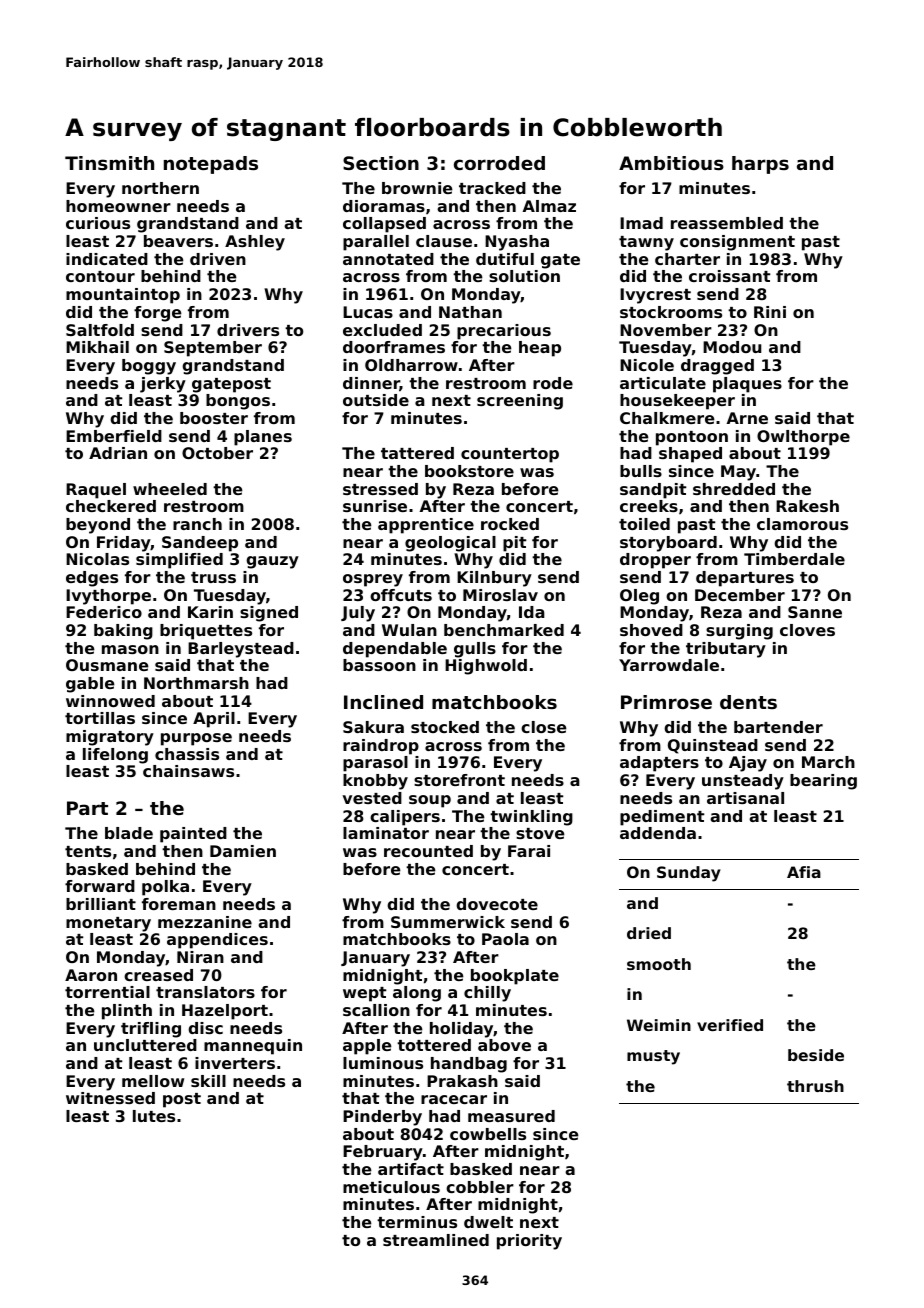  I want to click on chassis, so click(187, 754).
